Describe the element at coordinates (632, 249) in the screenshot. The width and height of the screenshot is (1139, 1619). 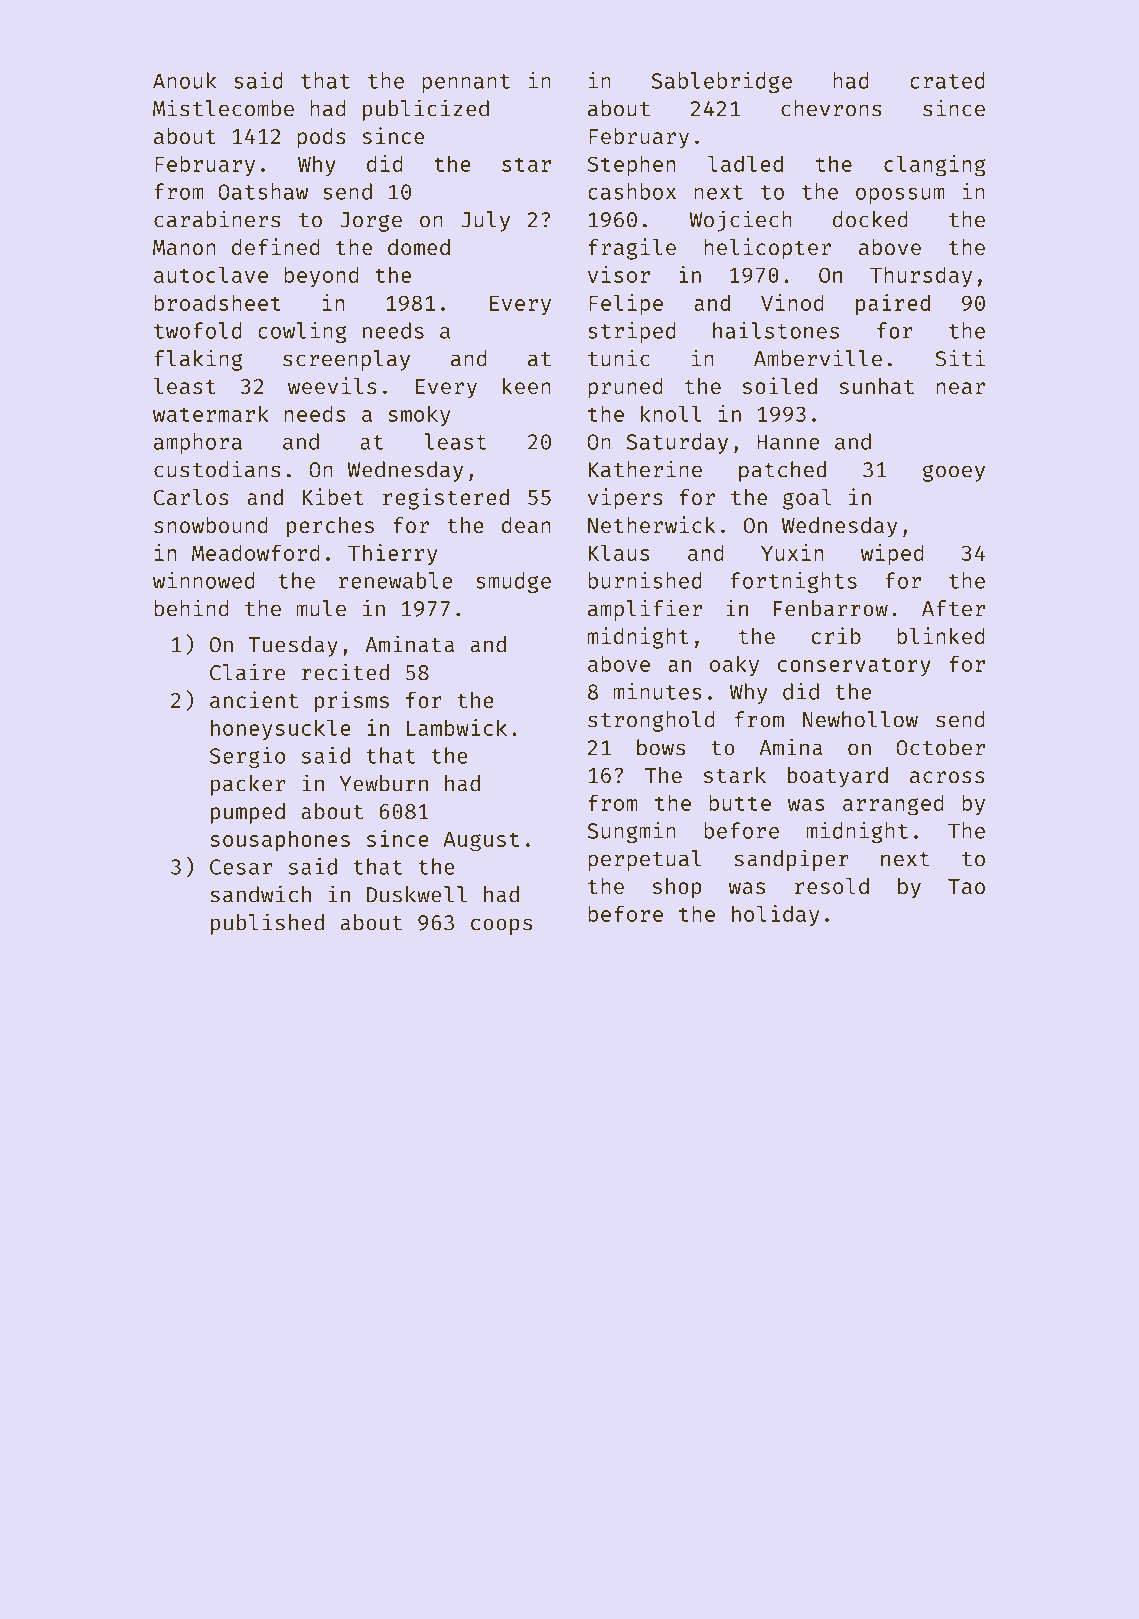
I see `fragile` at that location.
